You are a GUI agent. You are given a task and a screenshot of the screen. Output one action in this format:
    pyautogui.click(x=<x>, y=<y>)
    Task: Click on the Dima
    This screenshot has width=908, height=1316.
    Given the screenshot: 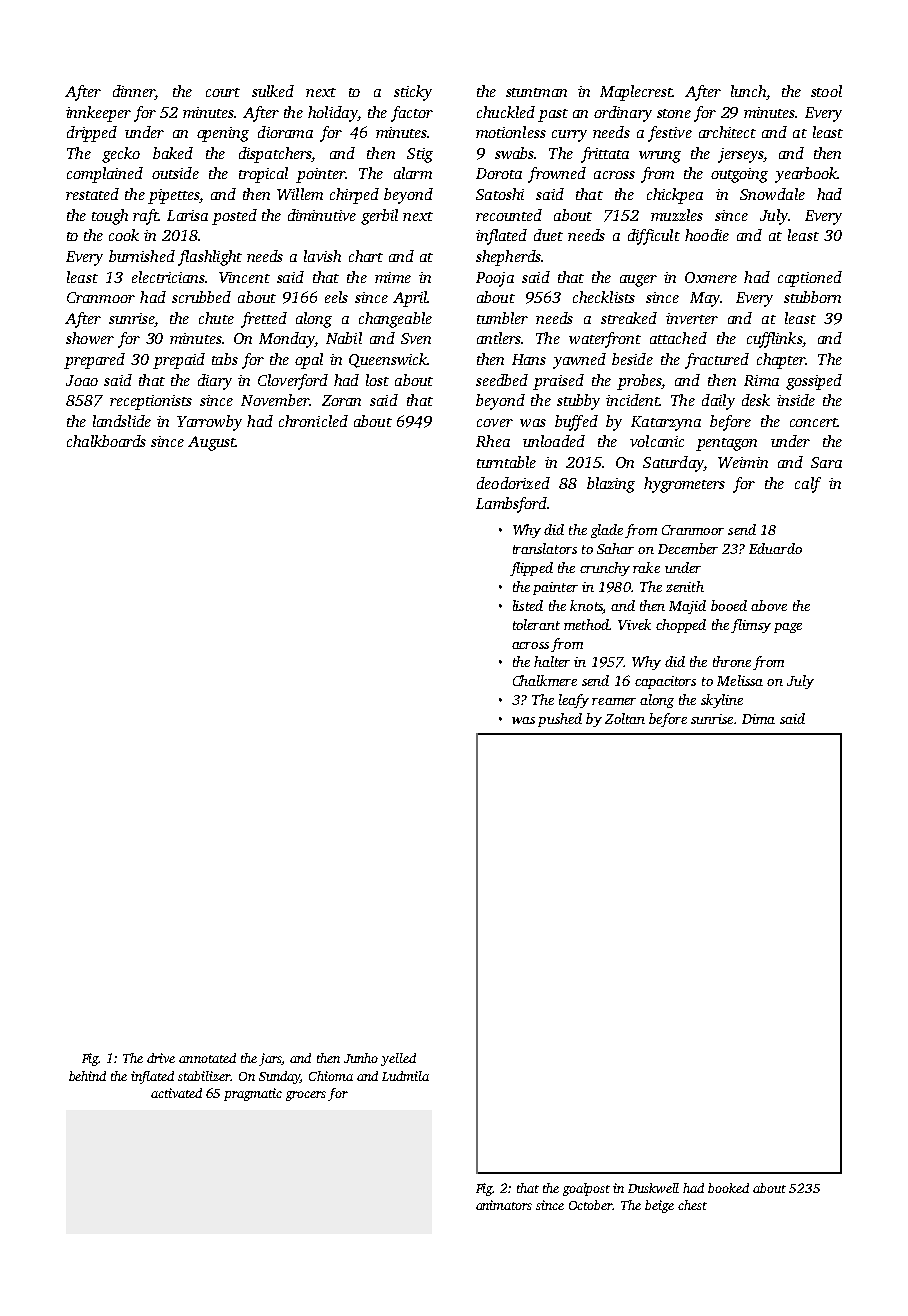 What is the action you would take?
    pyautogui.click(x=758, y=719)
